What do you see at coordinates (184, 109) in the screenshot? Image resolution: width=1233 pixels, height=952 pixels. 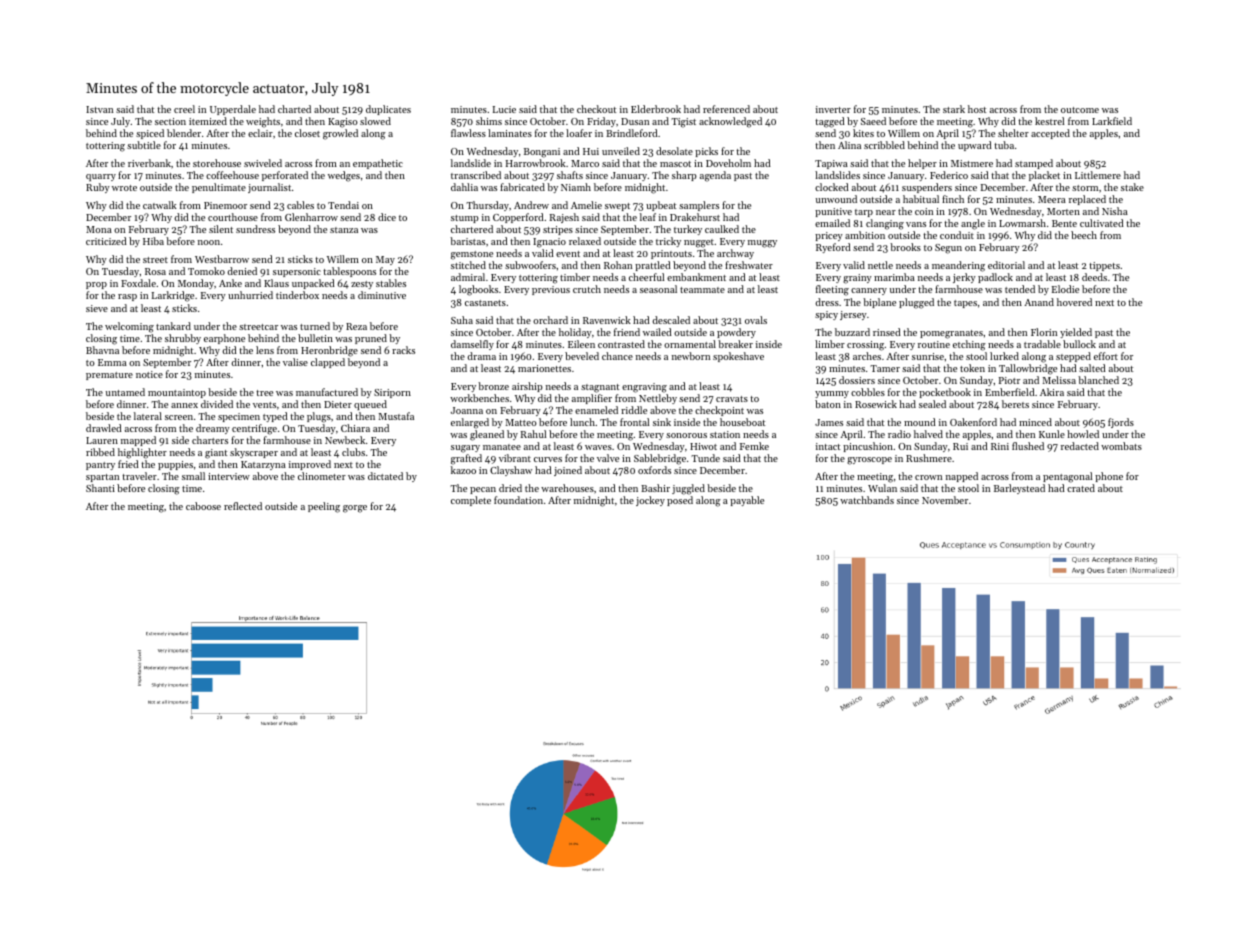 I see `creel` at bounding box center [184, 109].
